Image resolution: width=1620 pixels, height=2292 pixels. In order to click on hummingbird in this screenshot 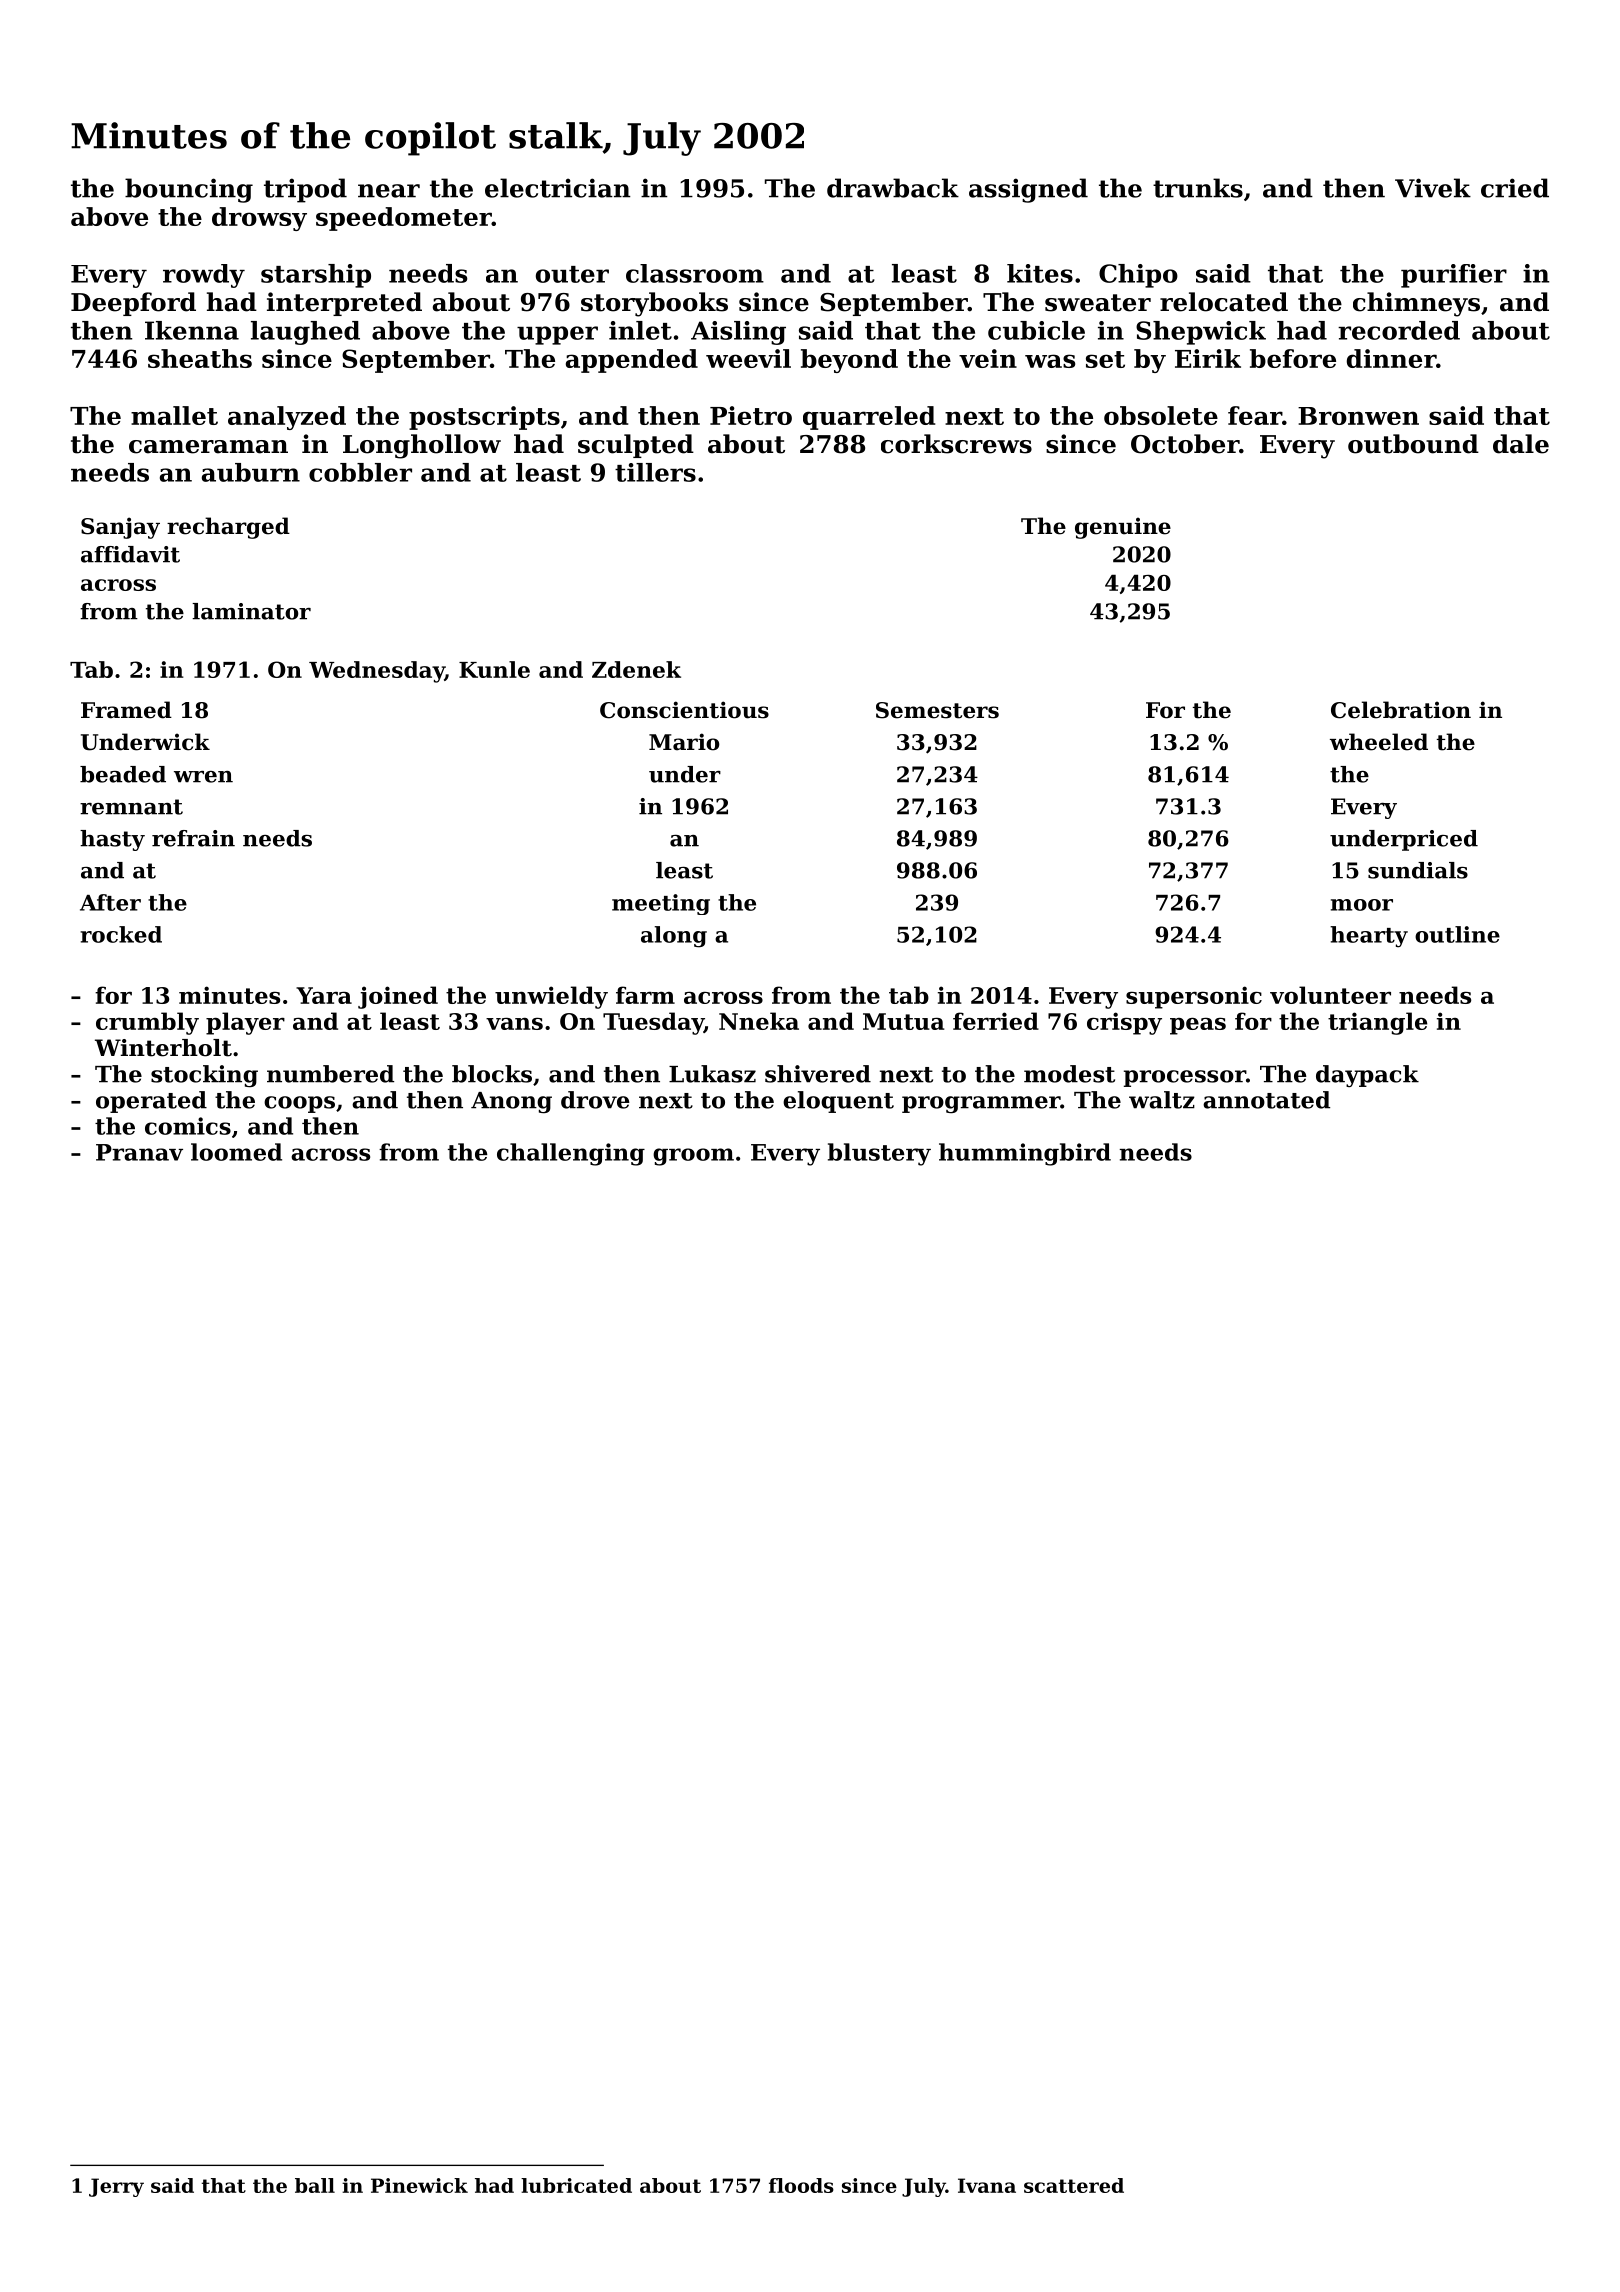, I will do `click(1025, 1154)`.
